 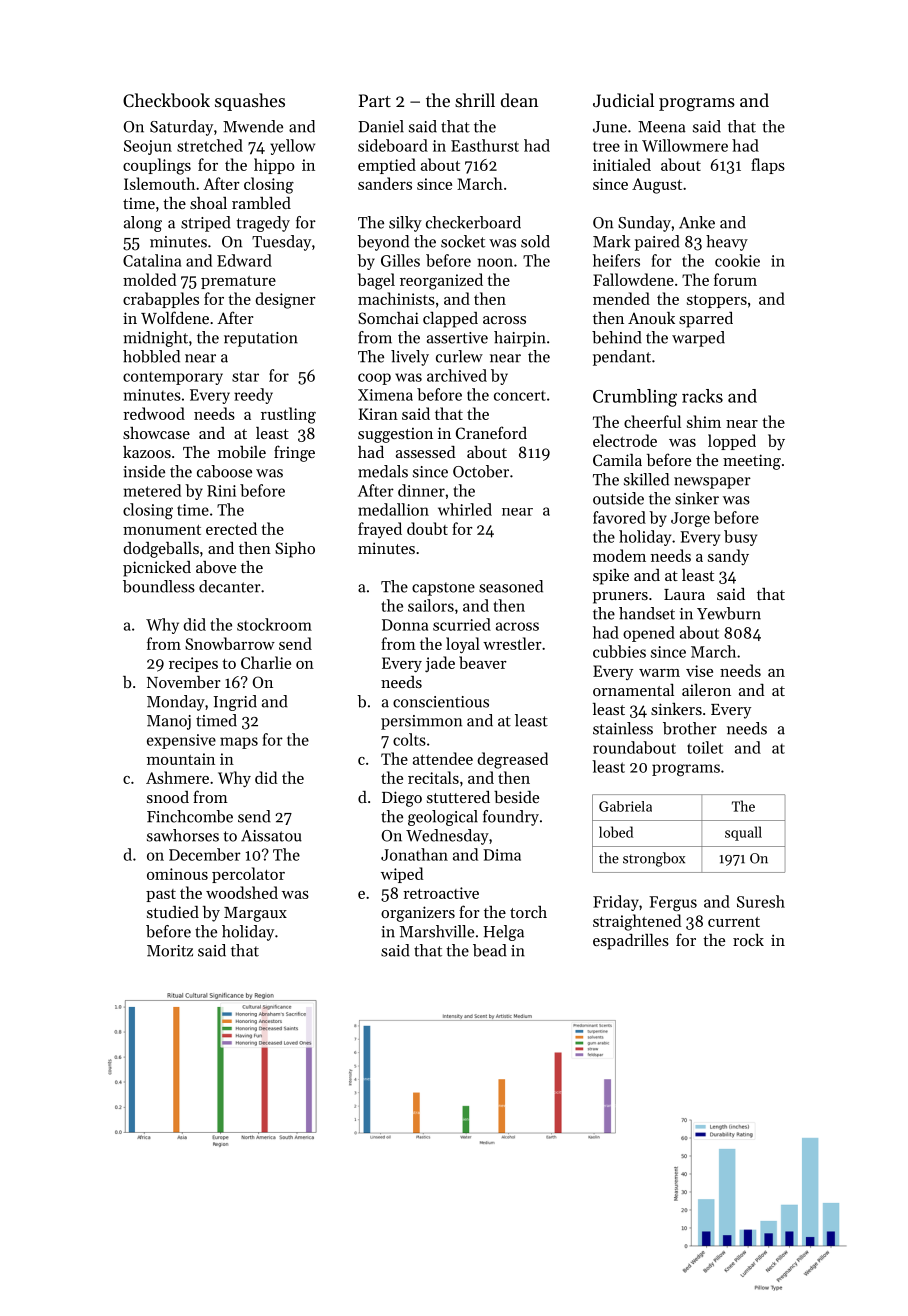 What do you see at coordinates (230, 586) in the image?
I see `decanter` at bounding box center [230, 586].
